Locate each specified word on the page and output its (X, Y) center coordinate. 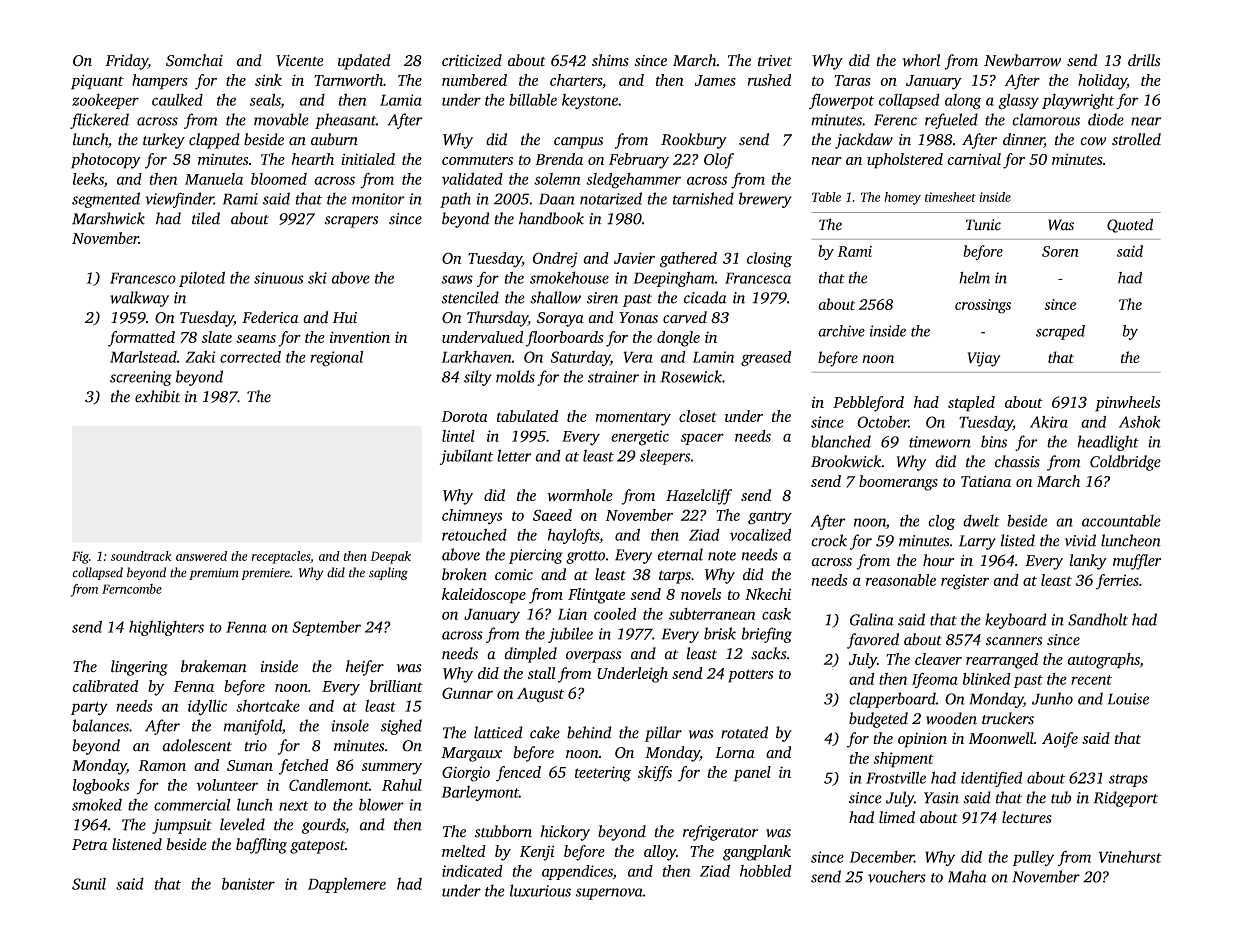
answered (201, 556)
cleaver (938, 659)
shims (610, 60)
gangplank (757, 853)
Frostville (896, 777)
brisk (720, 633)
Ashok (1140, 422)
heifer (365, 668)
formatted (141, 339)
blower (381, 804)
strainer (613, 377)
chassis (1017, 461)
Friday (126, 62)
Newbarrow (1022, 60)
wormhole (580, 495)
